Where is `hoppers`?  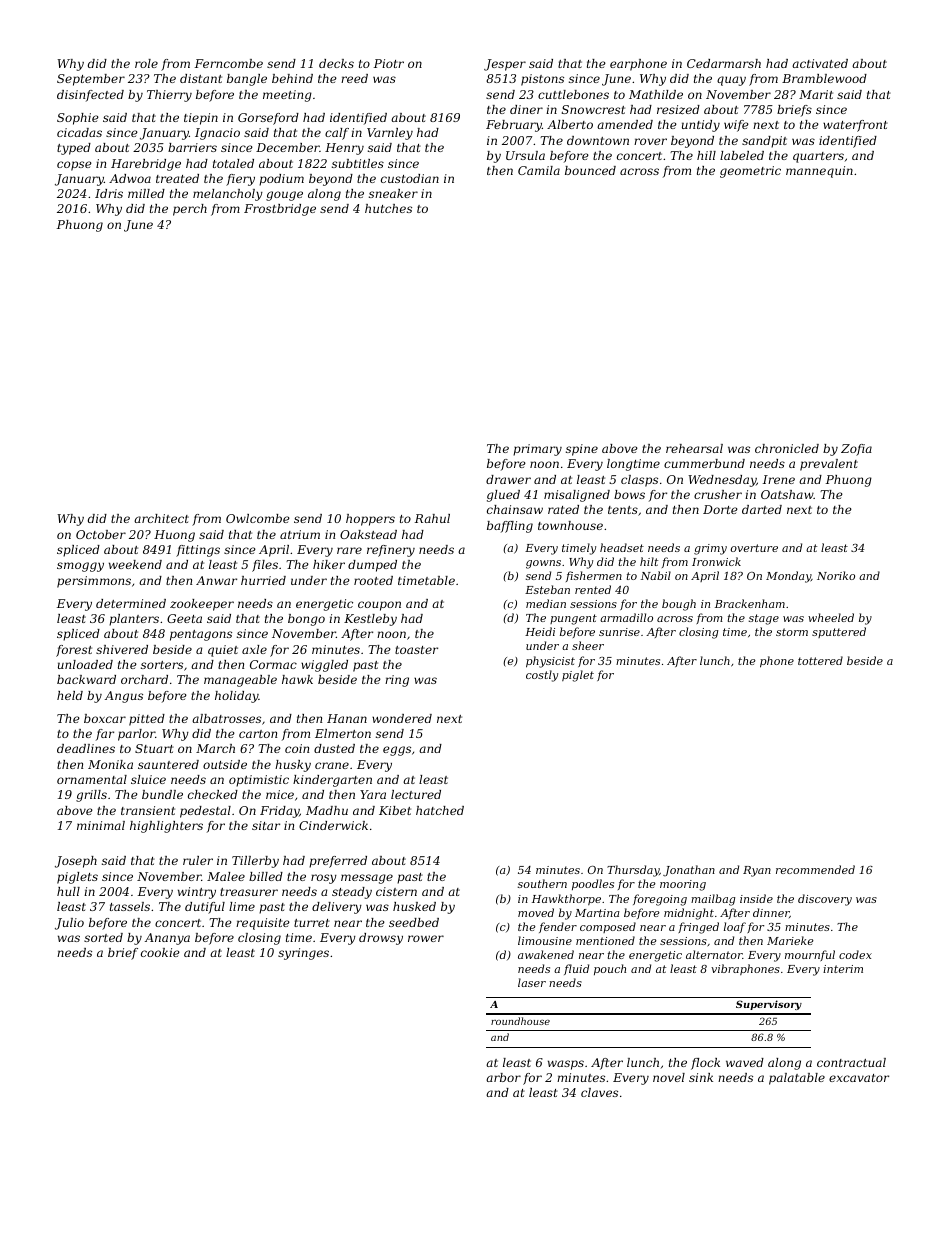
hoppers is located at coordinates (370, 520).
